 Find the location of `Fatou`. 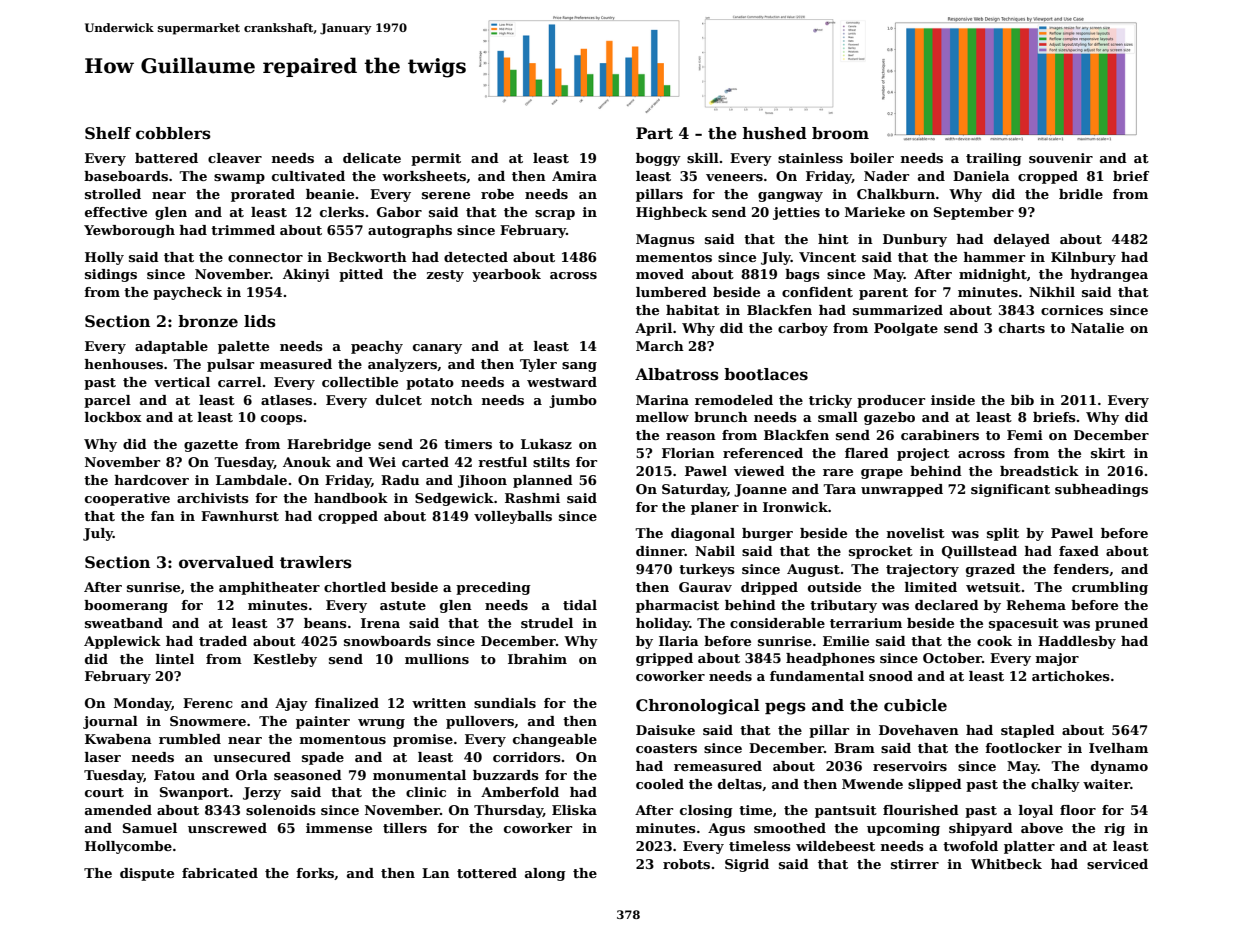

Fatou is located at coordinates (174, 775).
